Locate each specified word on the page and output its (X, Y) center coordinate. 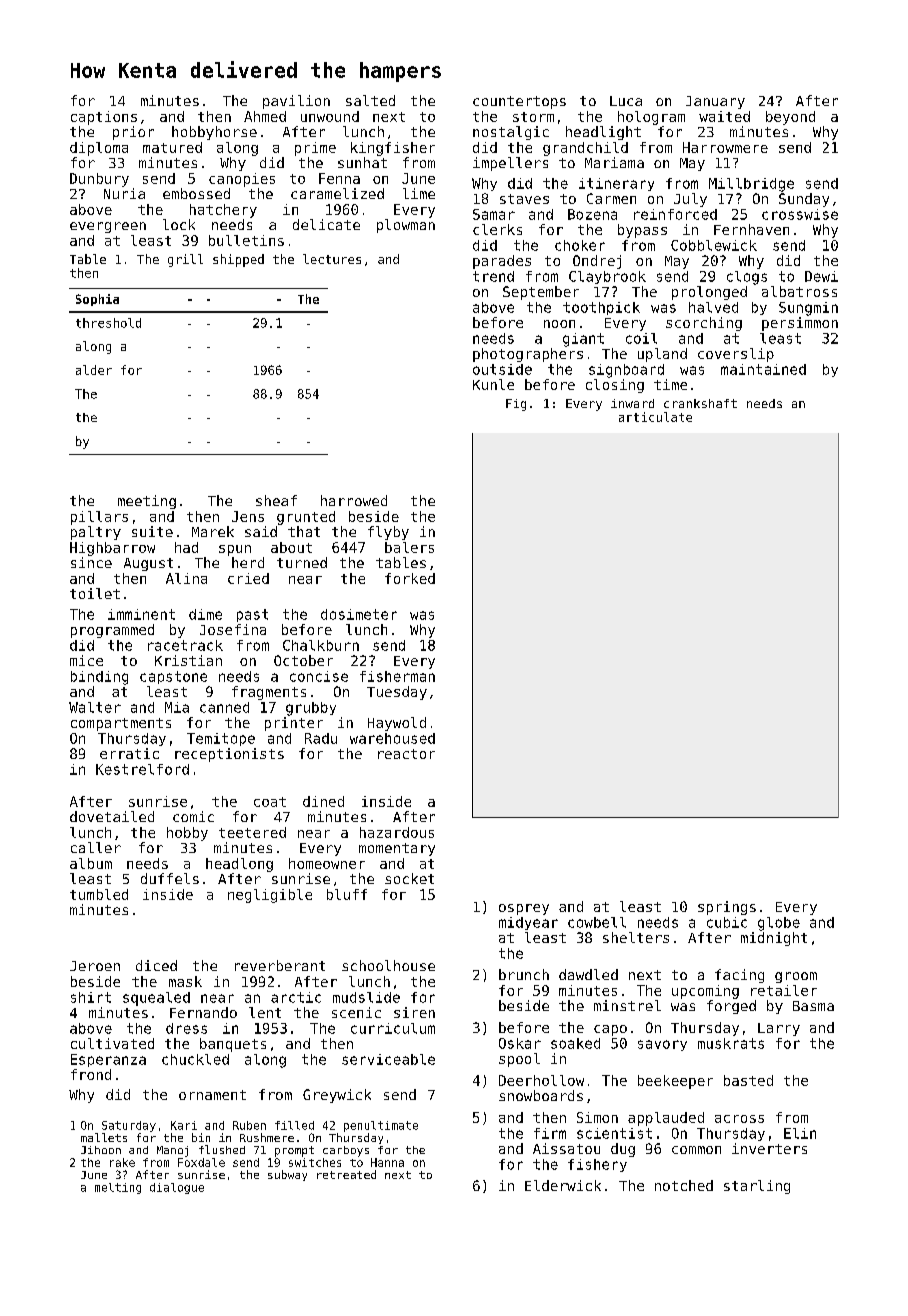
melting (118, 1188)
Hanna (387, 1162)
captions (104, 118)
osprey (524, 909)
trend (493, 276)
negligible (270, 896)
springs (727, 908)
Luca (626, 101)
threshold (108, 323)
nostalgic (511, 133)
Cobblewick (714, 245)
